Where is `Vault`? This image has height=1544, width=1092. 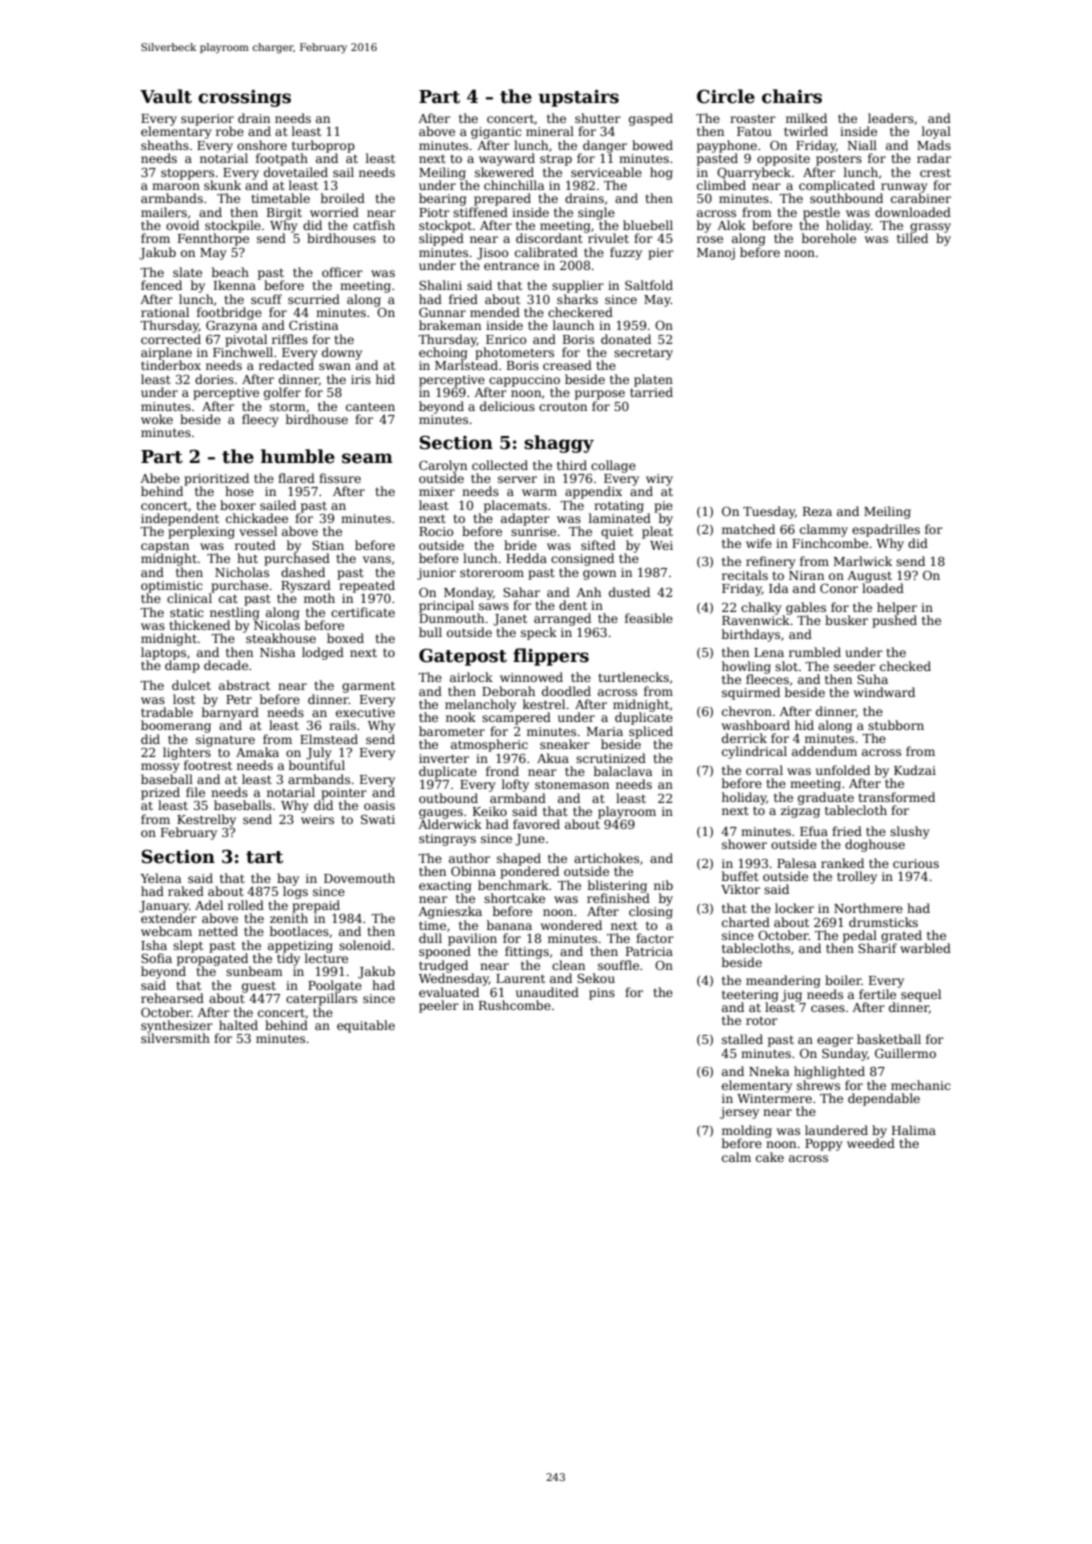 Vault is located at coordinates (166, 96).
